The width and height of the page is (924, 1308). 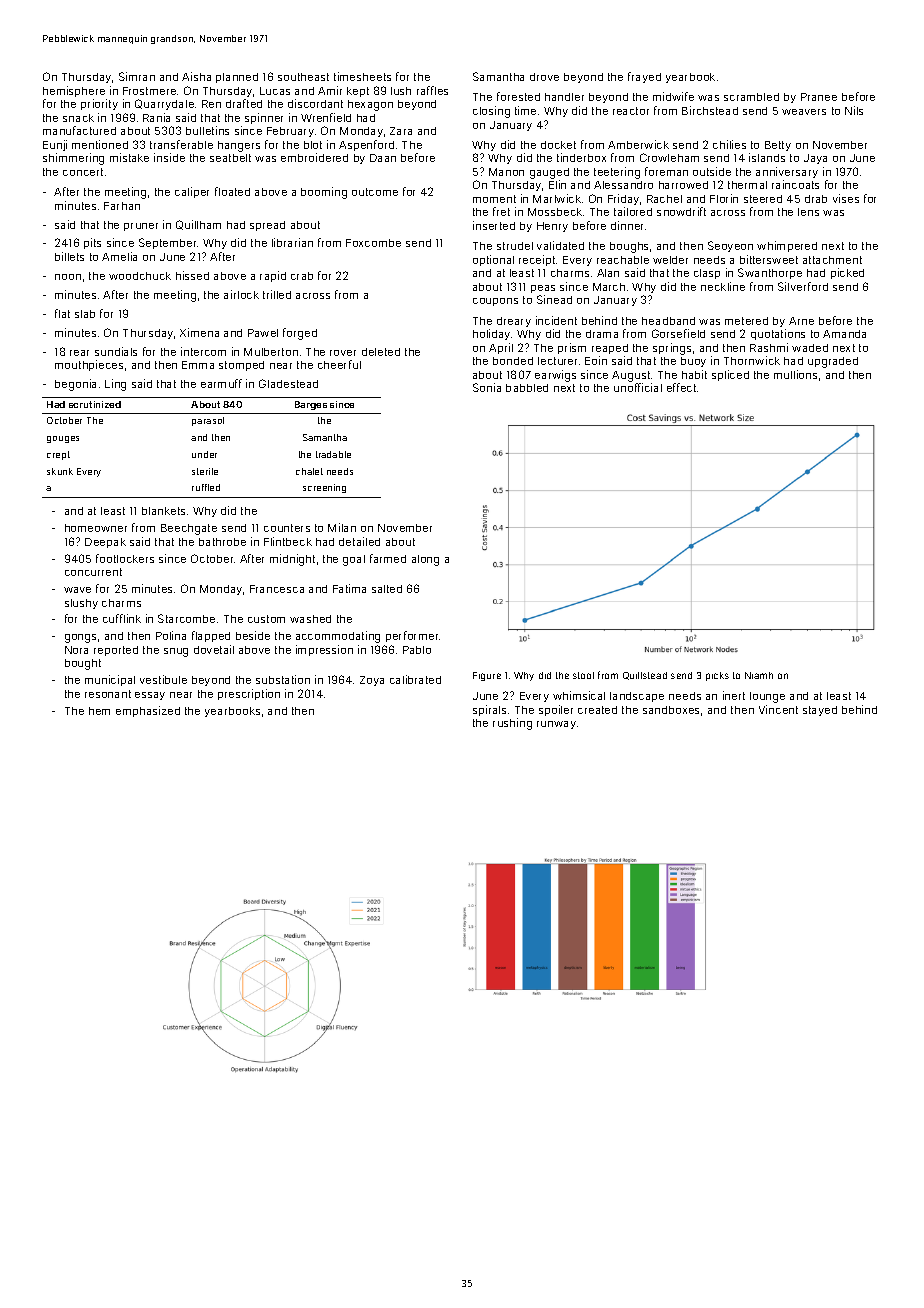 What do you see at coordinates (537, 260) in the page?
I see `receipt` at bounding box center [537, 260].
